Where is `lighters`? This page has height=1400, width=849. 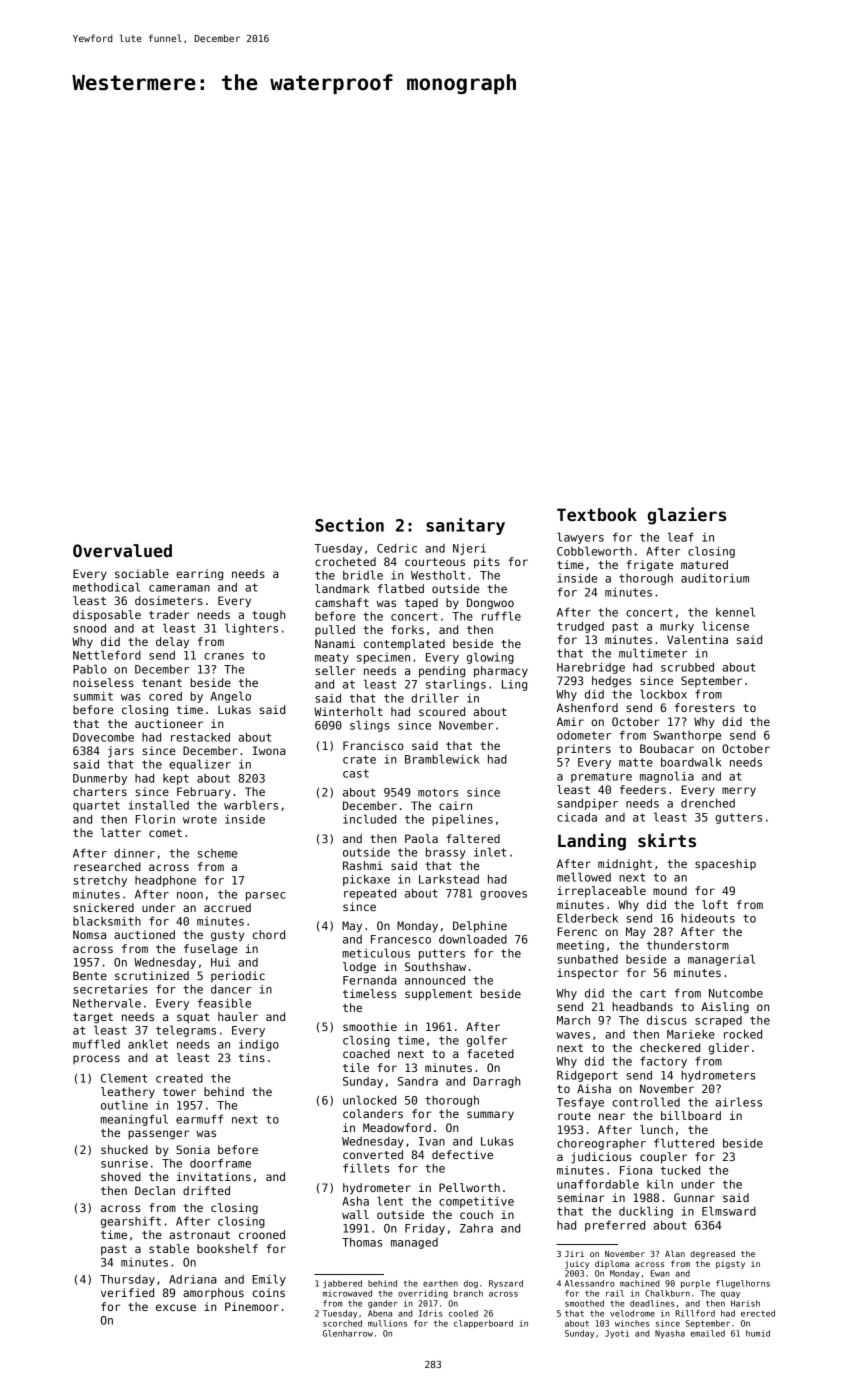
lighters is located at coordinates (251, 629).
